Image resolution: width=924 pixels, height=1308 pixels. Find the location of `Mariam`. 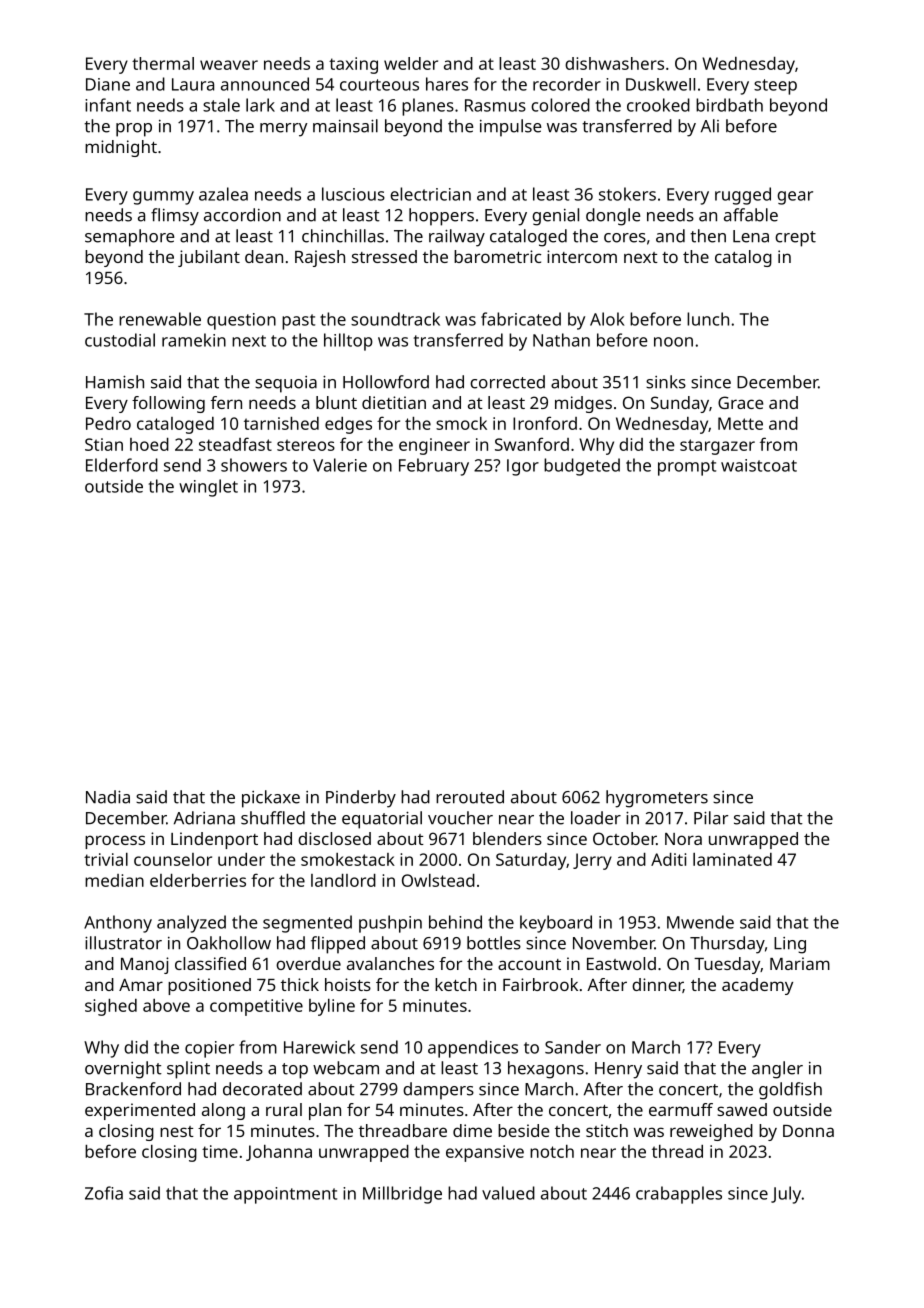

Mariam is located at coordinates (800, 963).
